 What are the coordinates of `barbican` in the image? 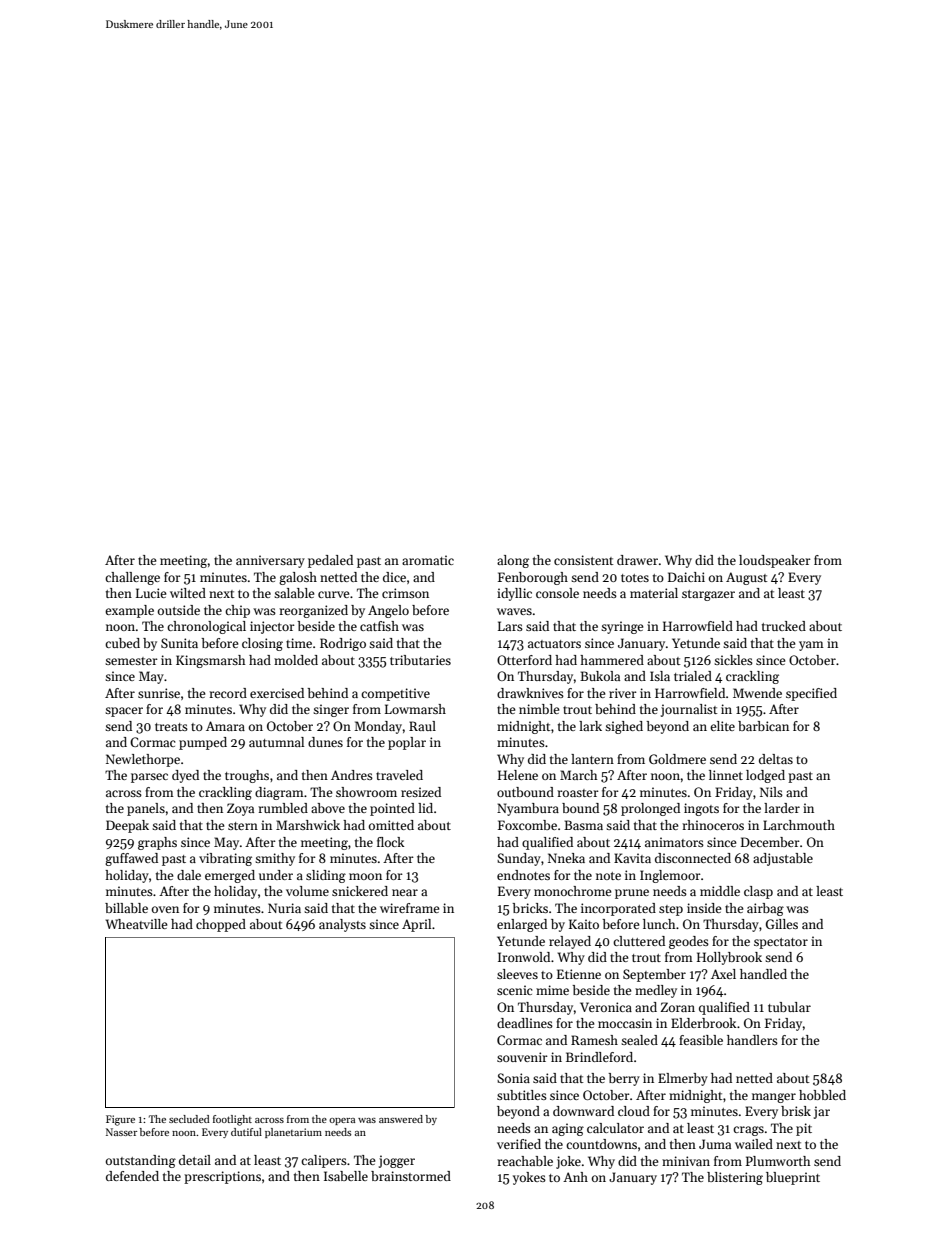 It's located at (763, 726).
